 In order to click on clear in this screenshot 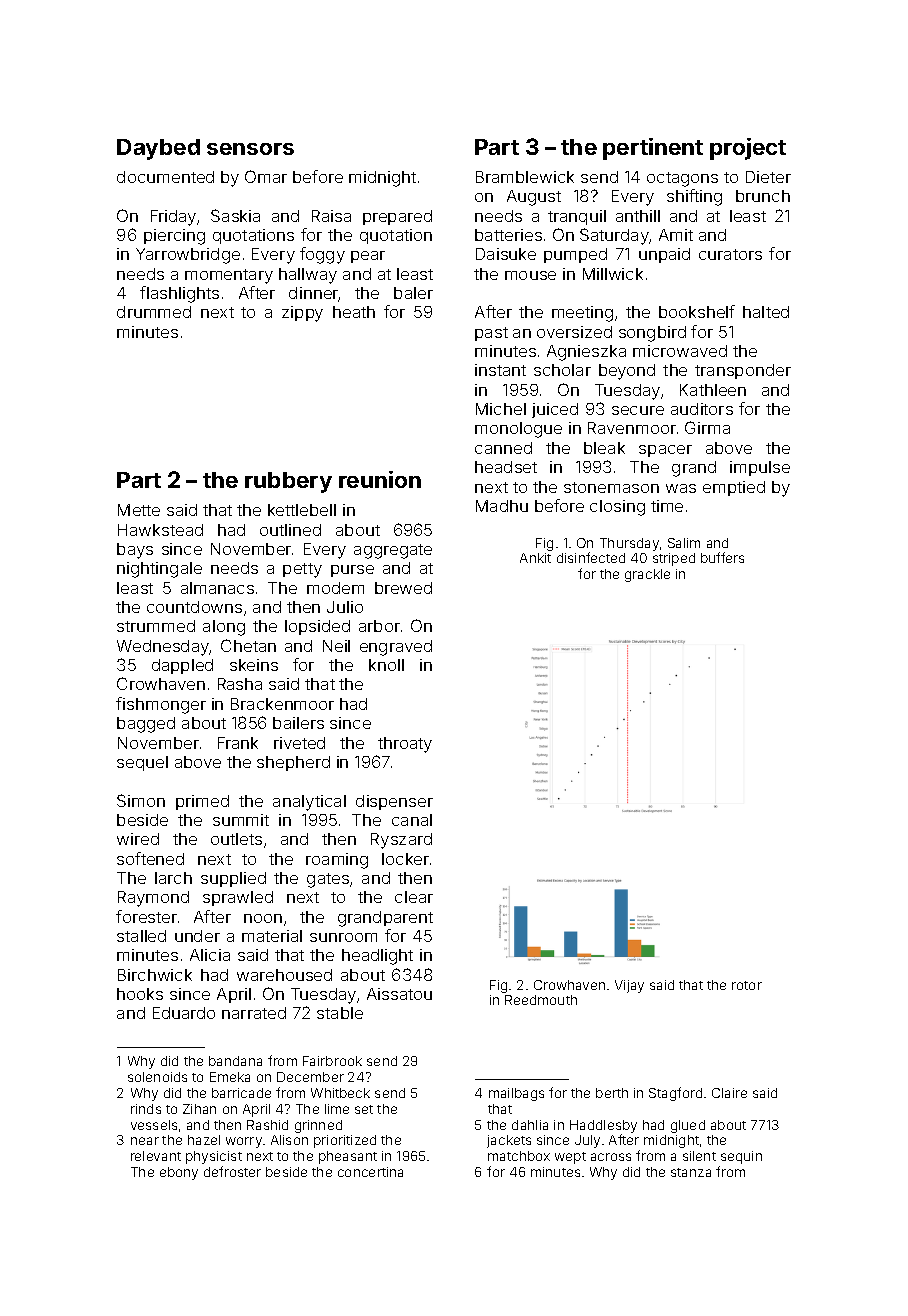, I will do `click(414, 897)`.
